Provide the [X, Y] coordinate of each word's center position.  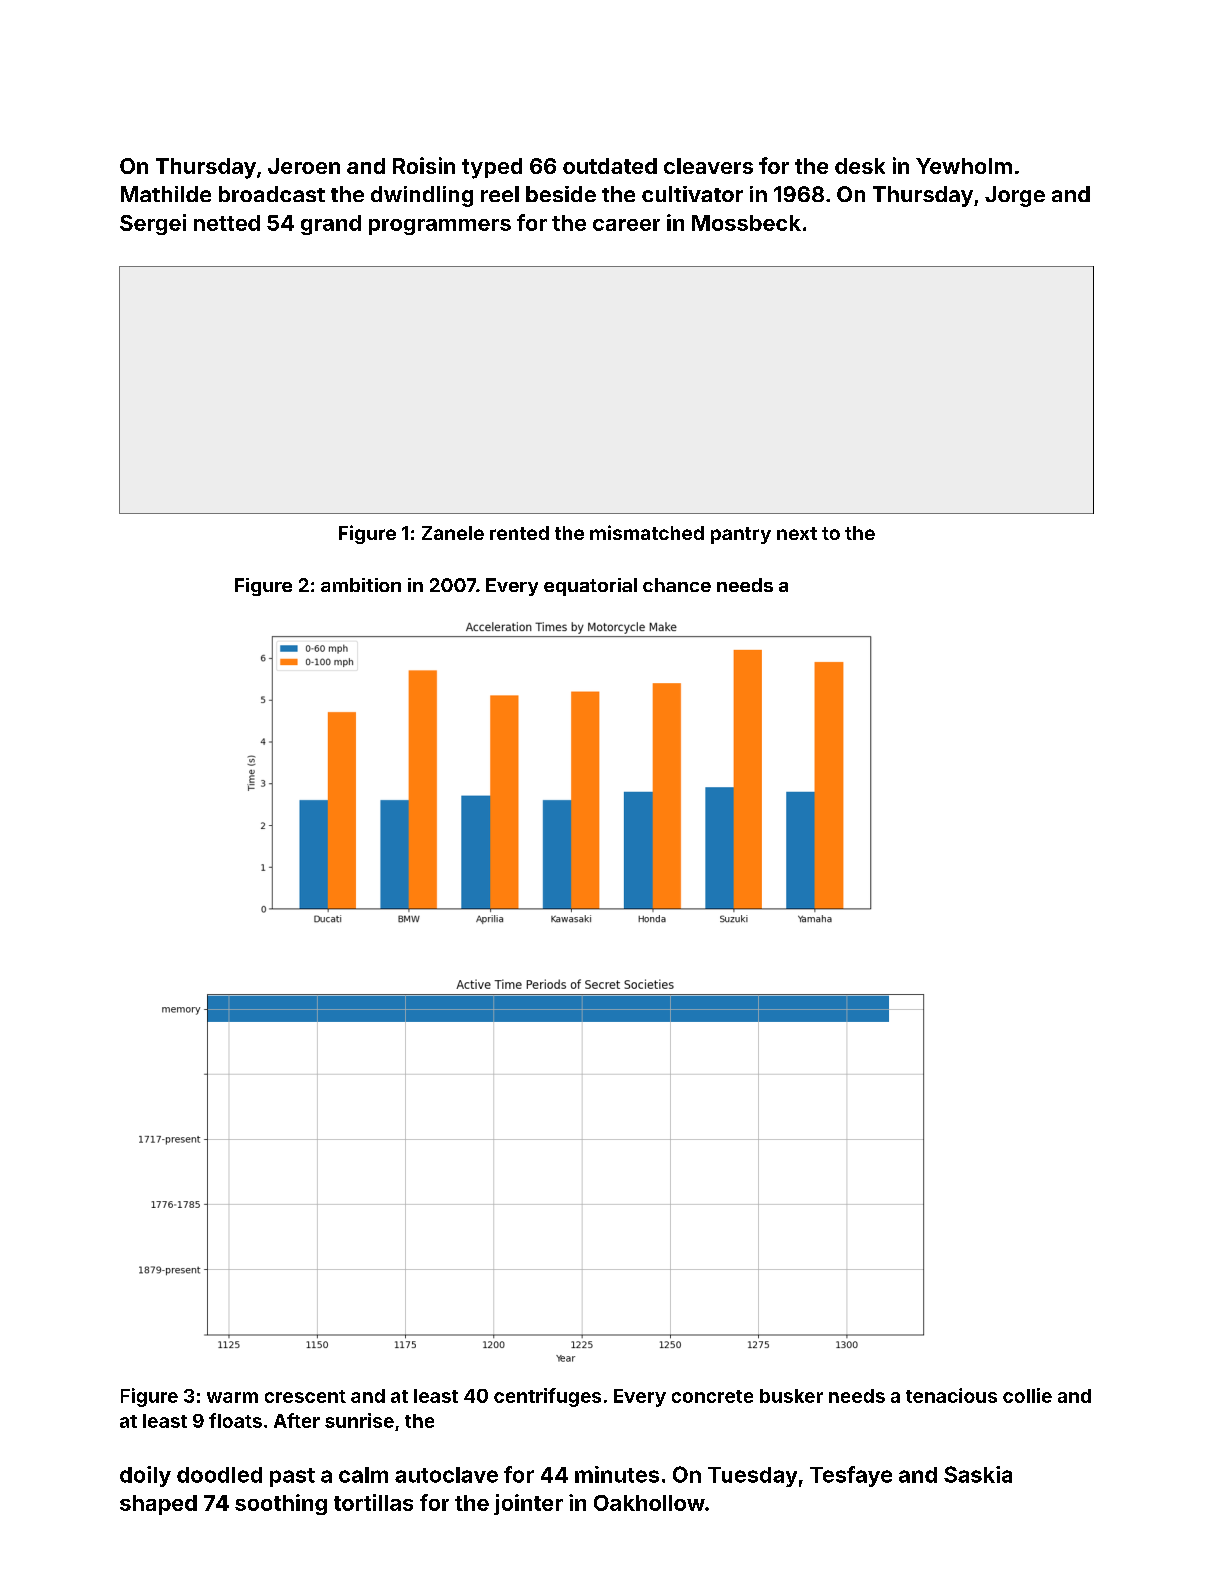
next [797, 533]
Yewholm [964, 166]
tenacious [951, 1395]
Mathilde [166, 194]
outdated [610, 166]
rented [519, 533]
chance [677, 585]
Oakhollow [649, 1503]
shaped [158, 1505]
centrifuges [547, 1397]
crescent [305, 1396]
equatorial [590, 587]
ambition [361, 585]
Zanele [453, 533]
